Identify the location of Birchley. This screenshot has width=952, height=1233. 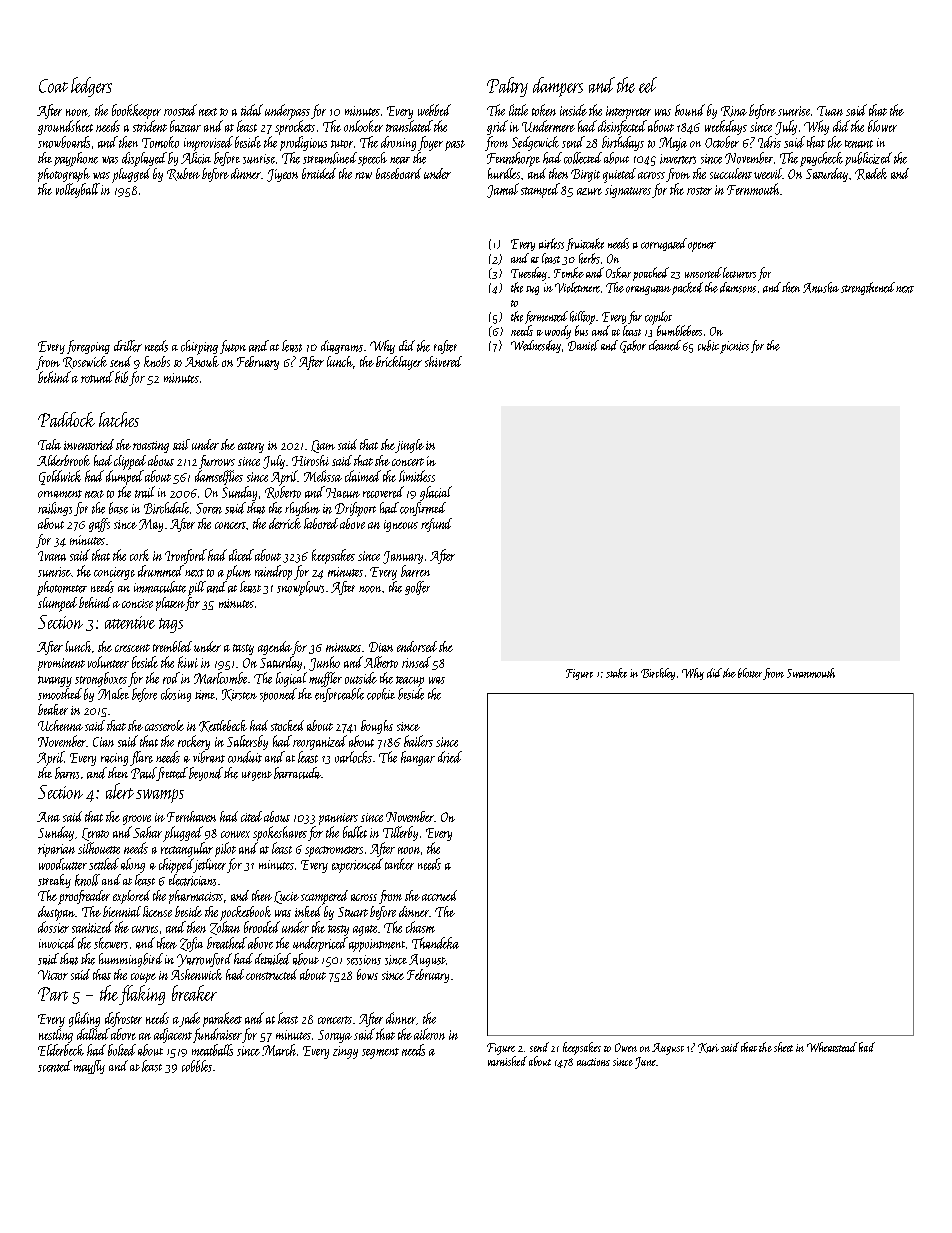
(658, 674).
